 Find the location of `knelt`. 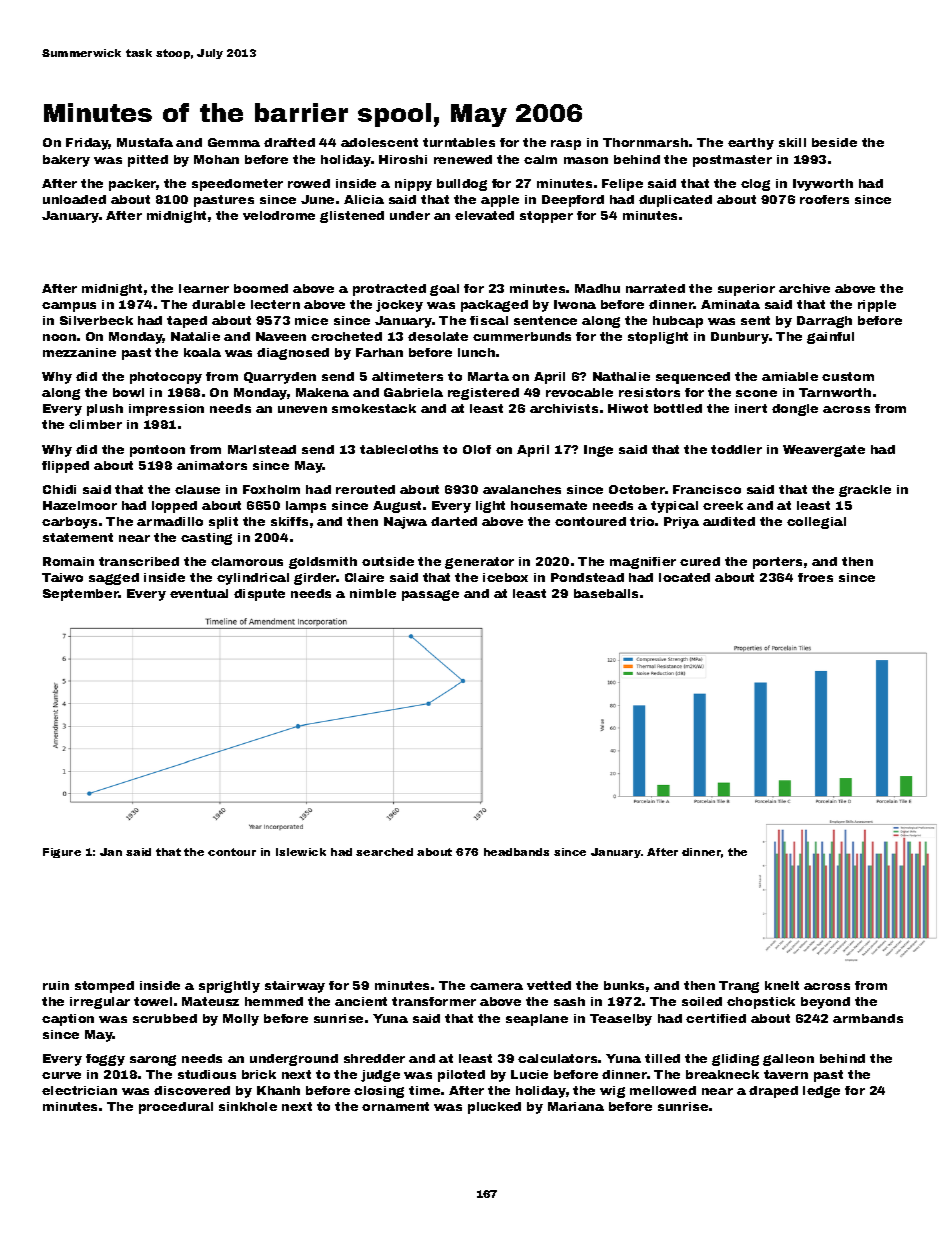

knelt is located at coordinates (782, 985).
